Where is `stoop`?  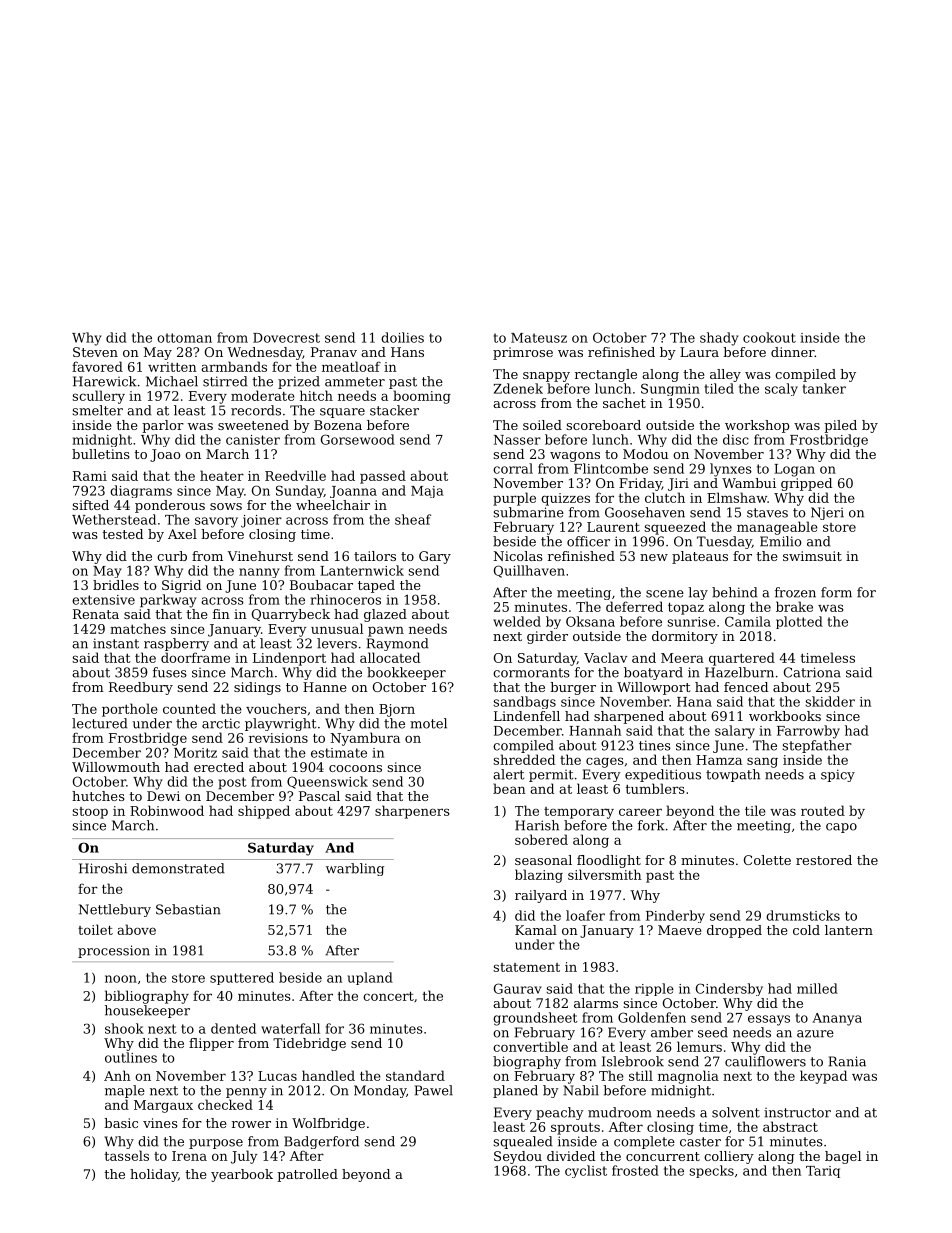
stoop is located at coordinates (90, 813).
